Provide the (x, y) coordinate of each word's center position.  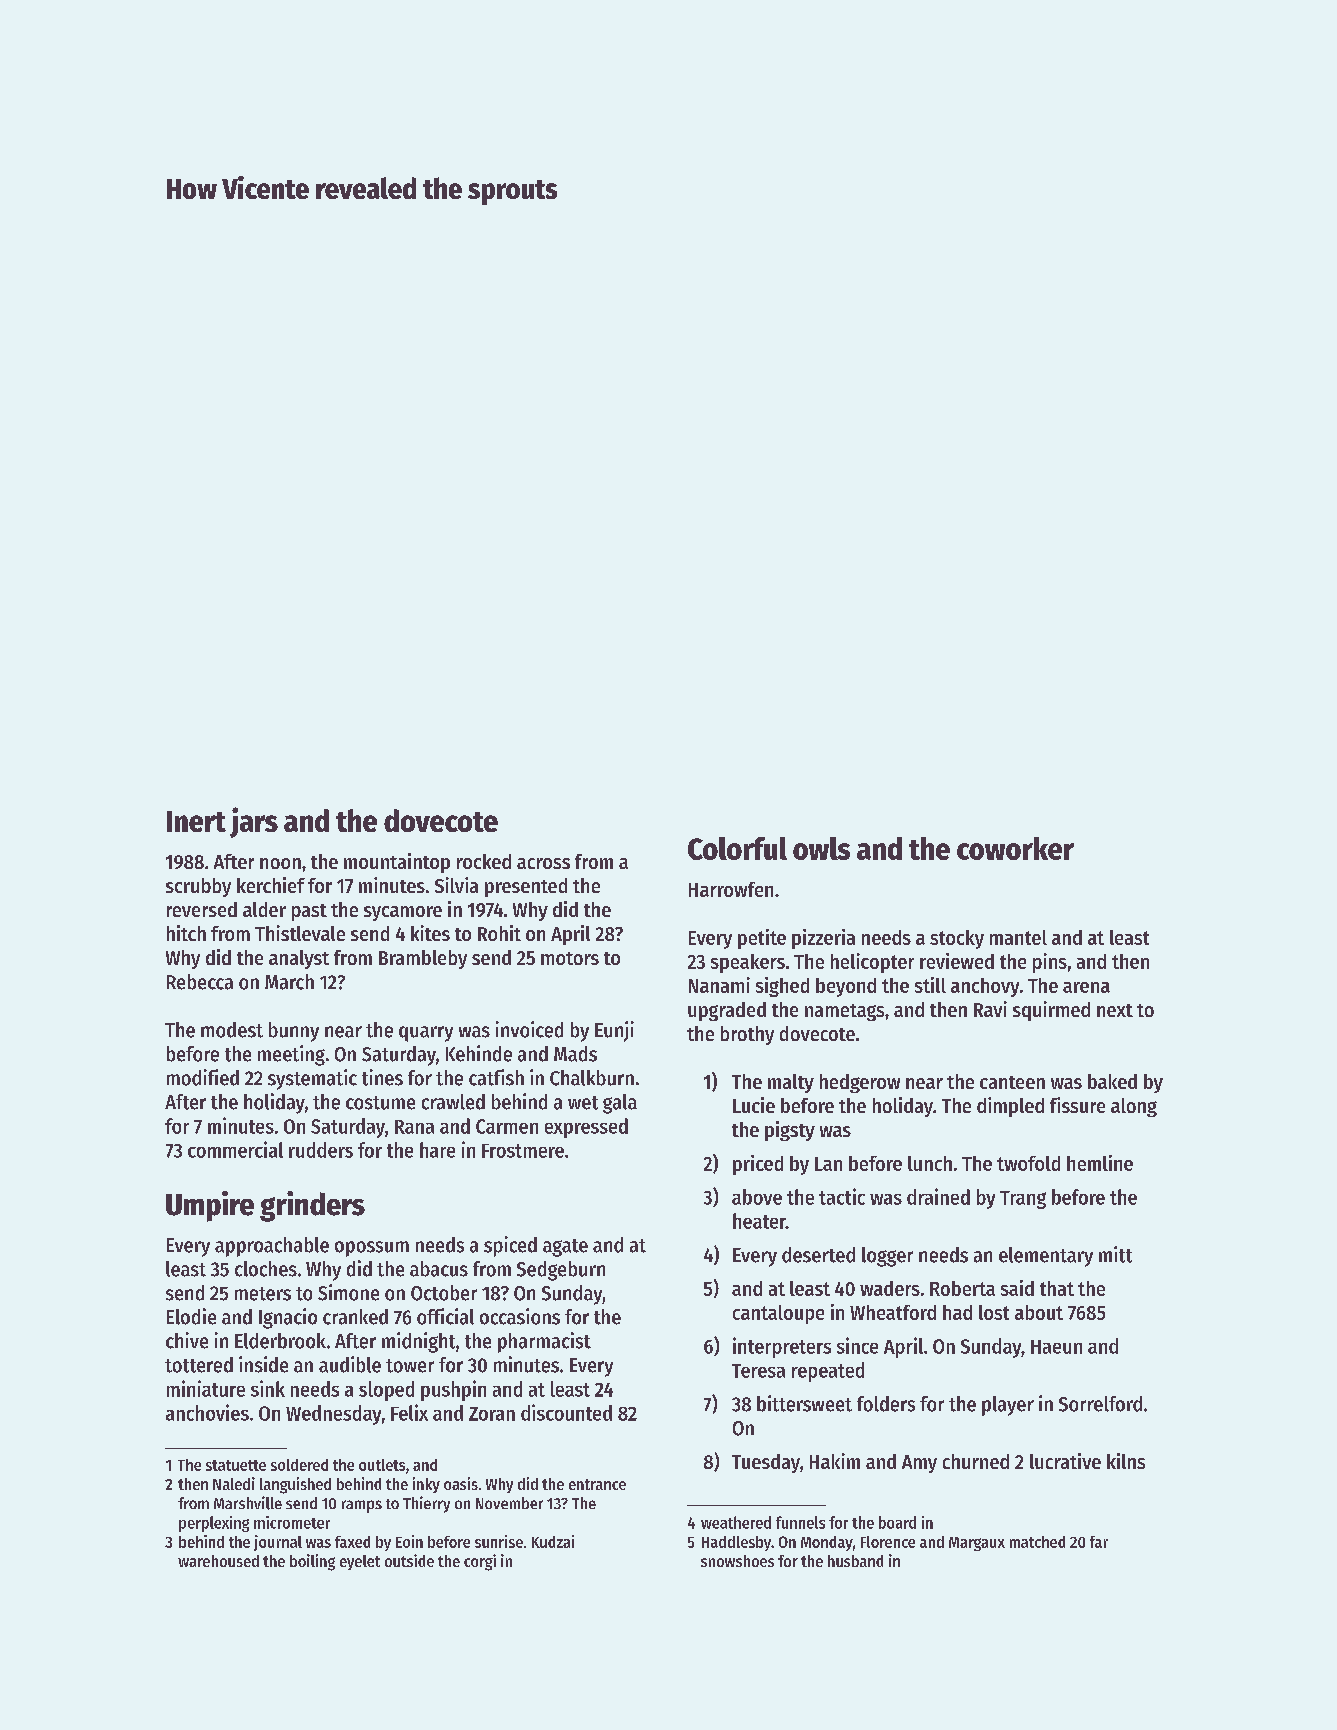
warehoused (218, 1561)
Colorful (737, 848)
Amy (919, 1464)
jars (254, 822)
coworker (1015, 848)
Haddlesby (736, 1543)
